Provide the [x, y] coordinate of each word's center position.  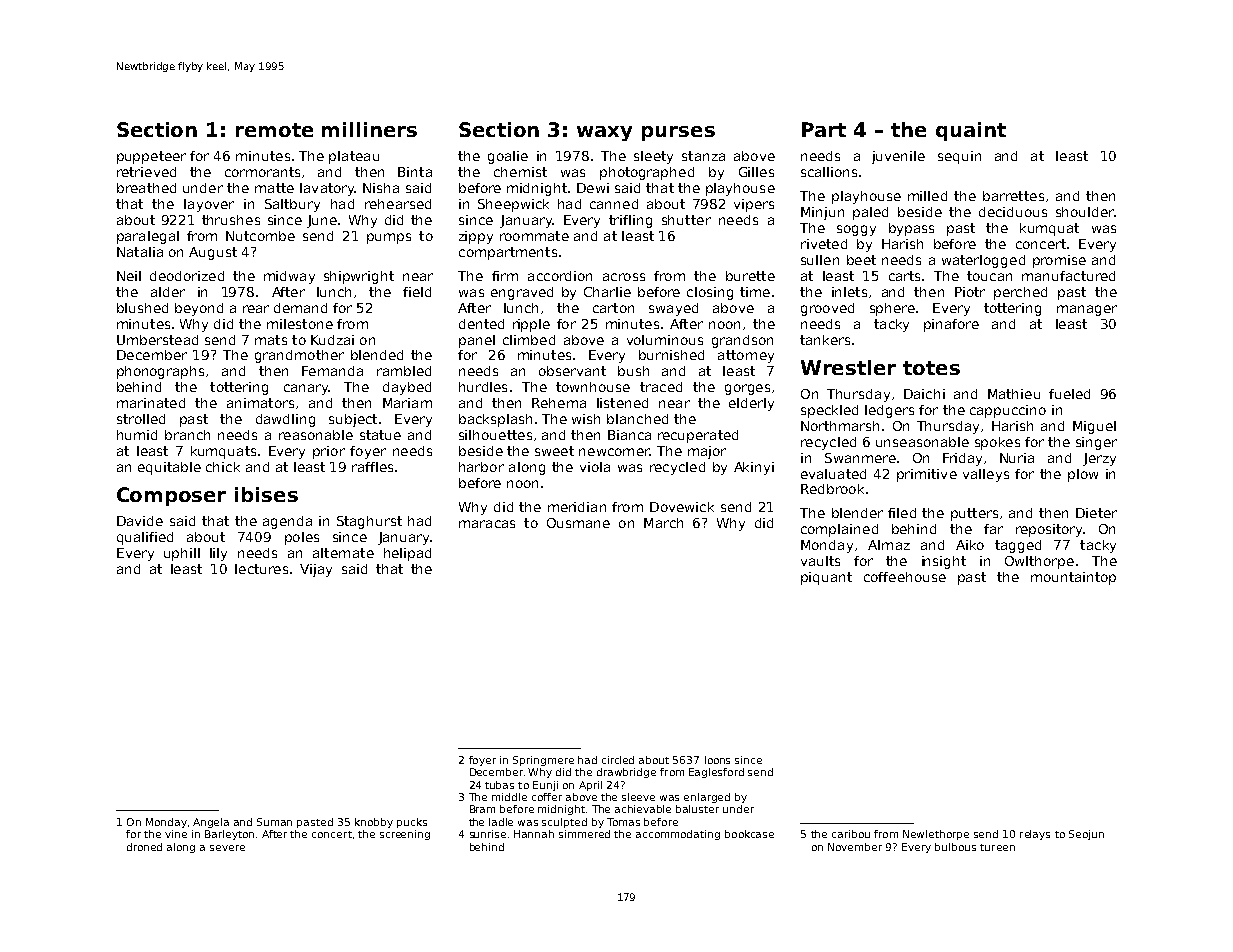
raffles [372, 467]
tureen [997, 847]
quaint [971, 131]
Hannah [534, 834]
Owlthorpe [1039, 562]
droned [144, 847]
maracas [487, 524]
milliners [369, 129]
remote [274, 130]
